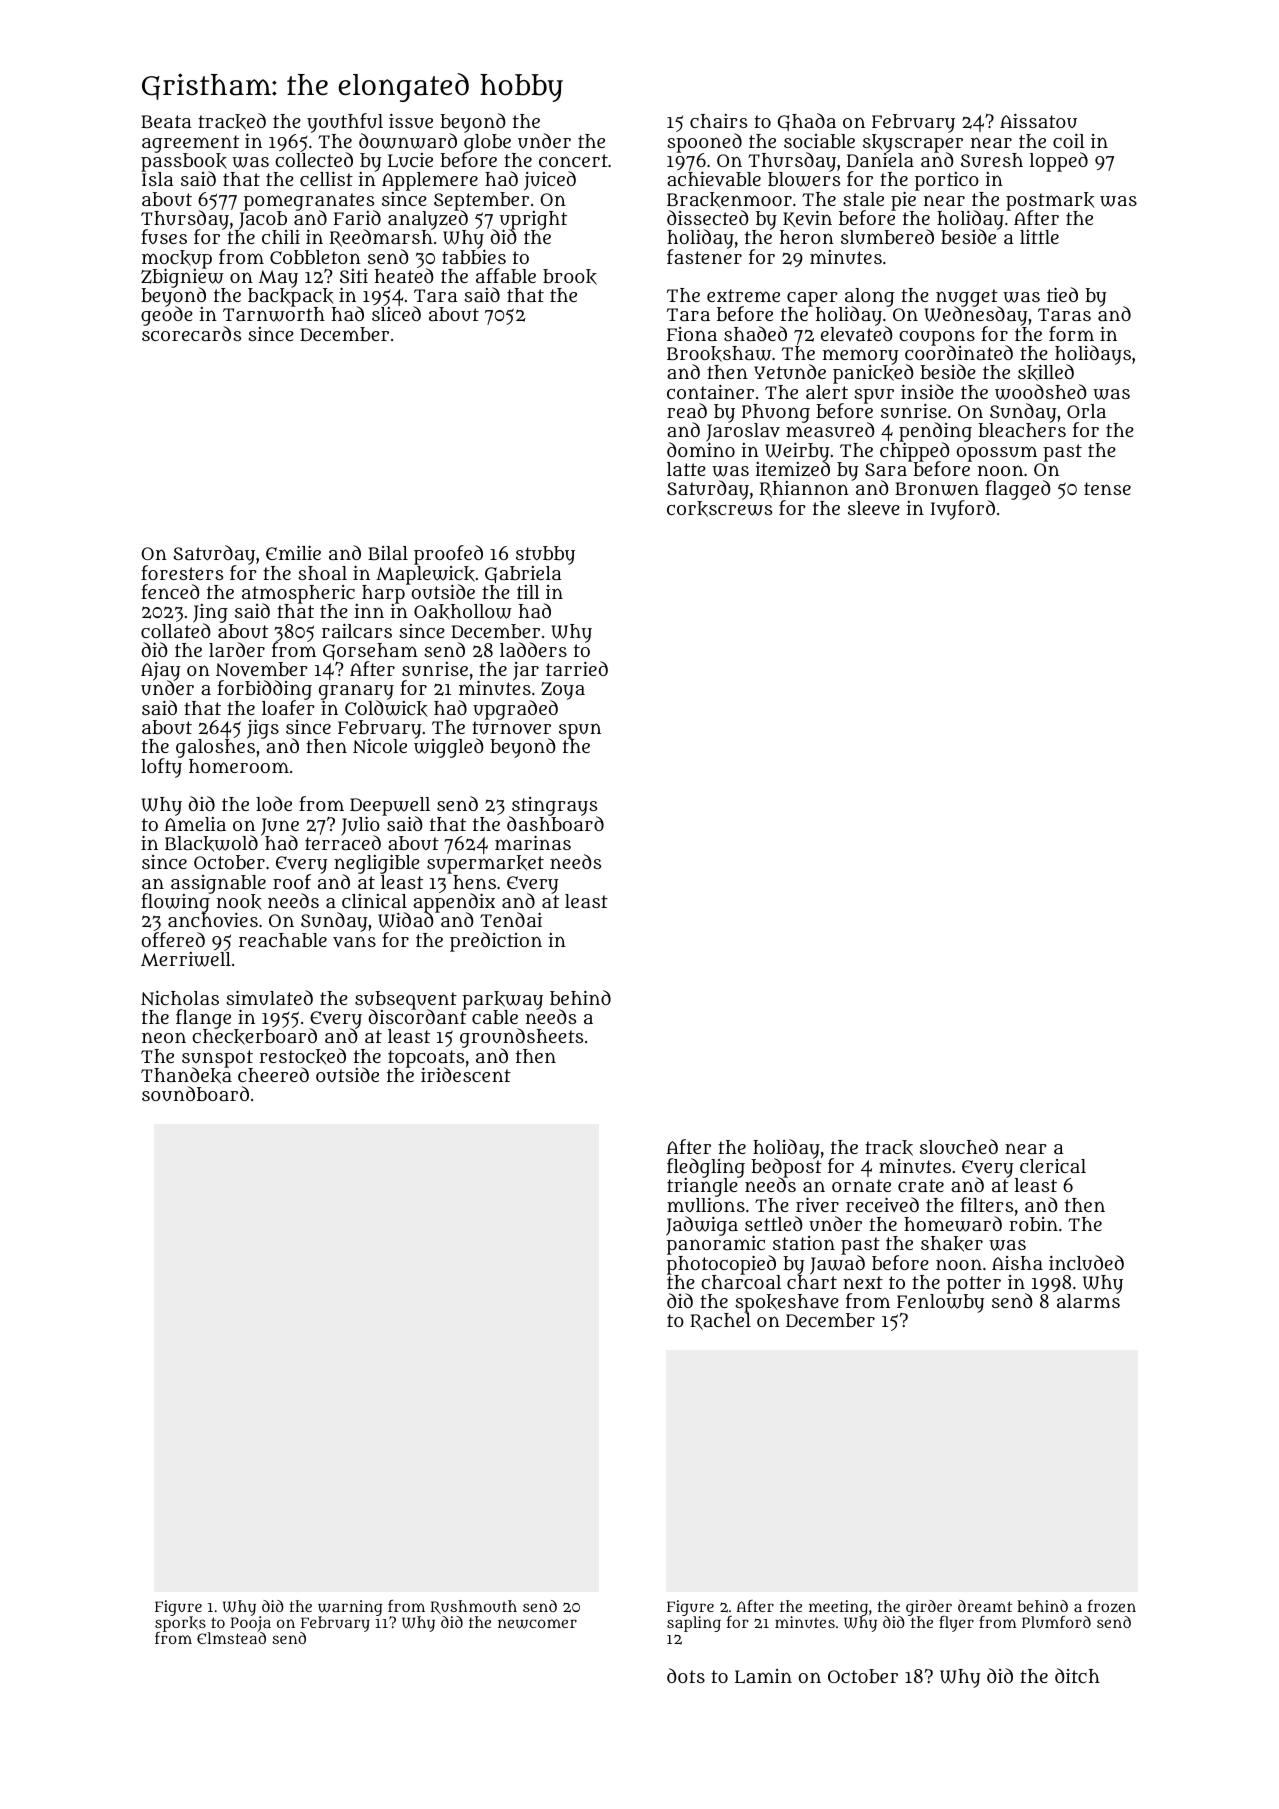  I want to click on ladders, so click(533, 649).
